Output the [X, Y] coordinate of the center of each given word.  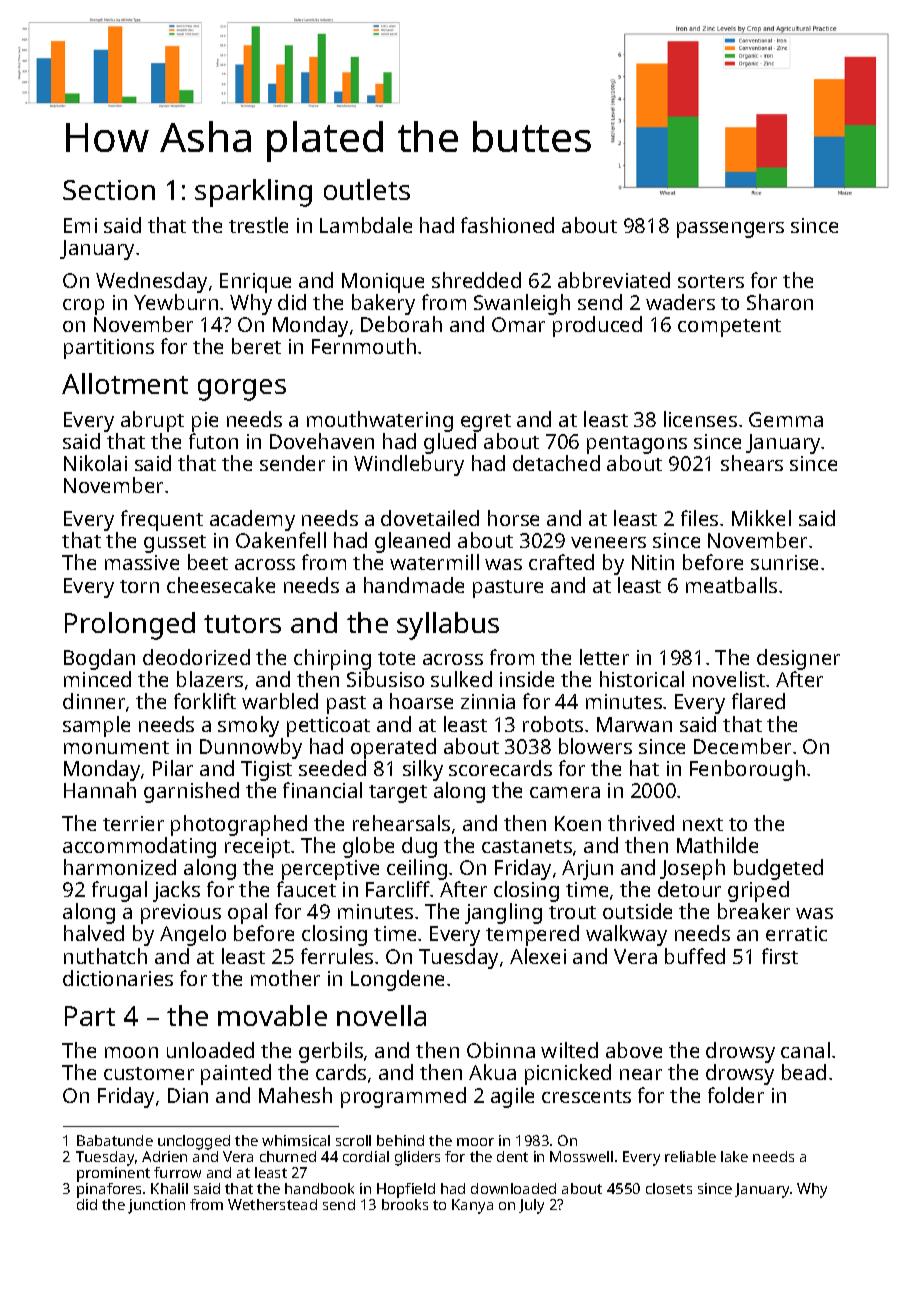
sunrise [784, 562]
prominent [113, 1174]
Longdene [397, 980]
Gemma [786, 419]
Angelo [193, 935]
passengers [730, 230]
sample [96, 726]
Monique [383, 283]
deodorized [196, 657]
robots [553, 724]
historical [642, 679]
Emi [80, 225]
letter [604, 657]
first [780, 956]
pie [205, 422]
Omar [518, 324]
